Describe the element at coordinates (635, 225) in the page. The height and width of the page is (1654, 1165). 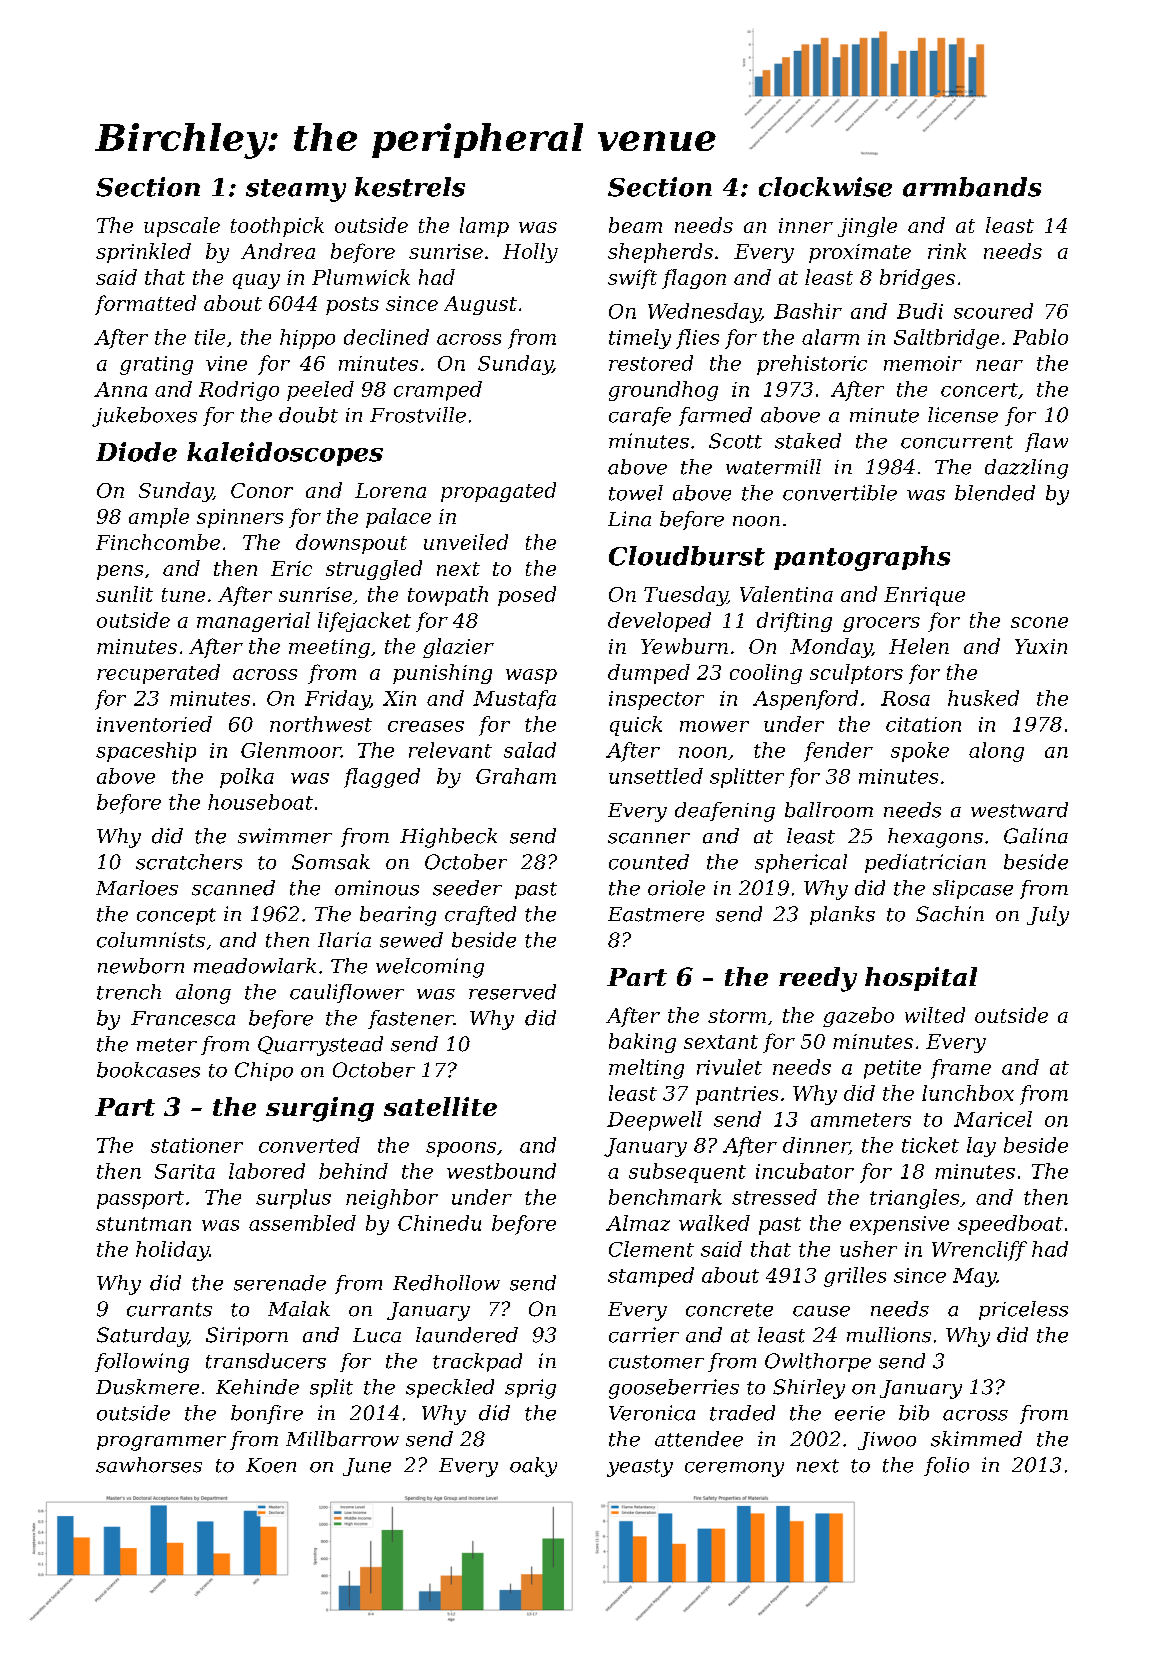
I see `beam` at that location.
